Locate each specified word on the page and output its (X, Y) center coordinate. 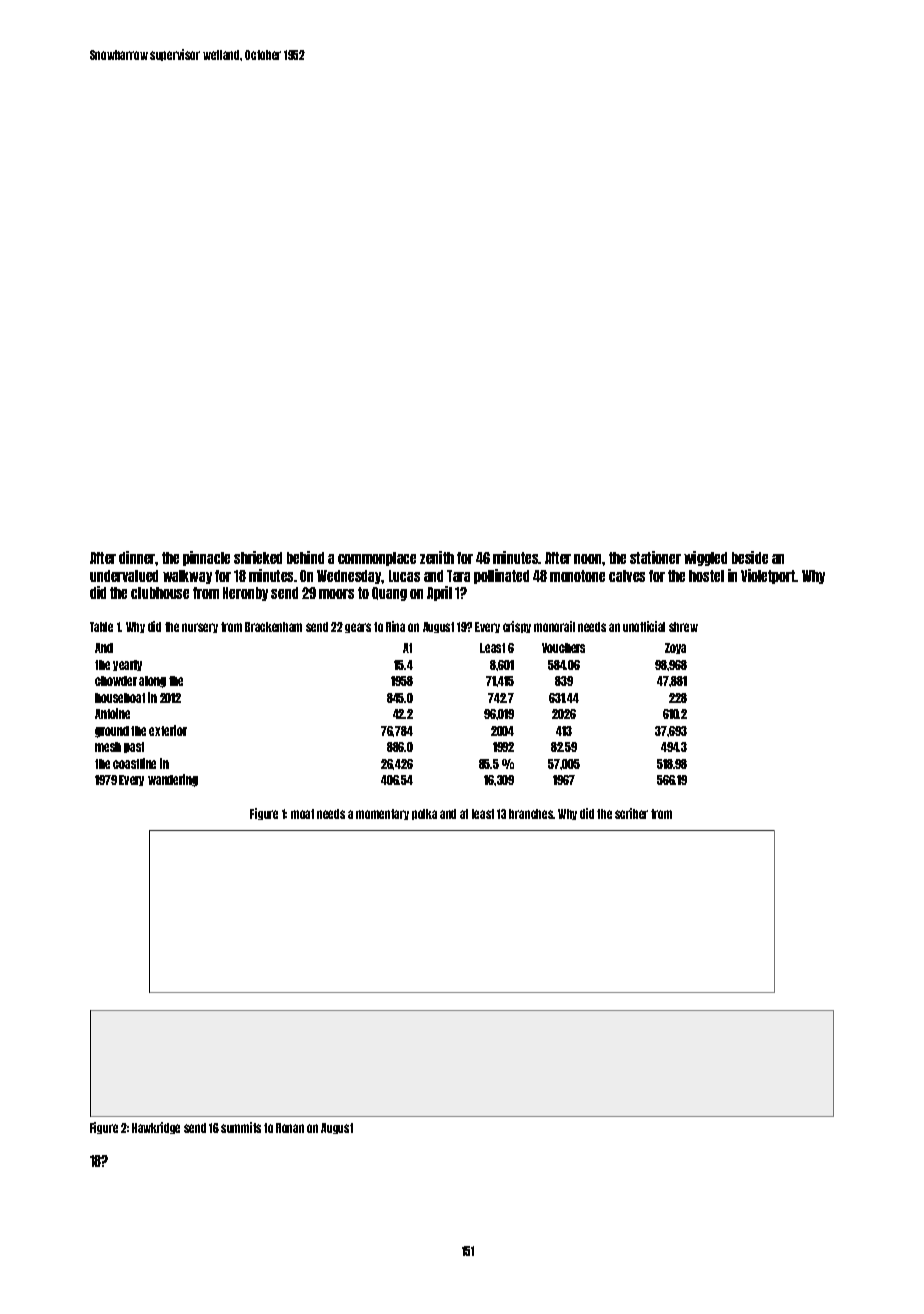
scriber (631, 813)
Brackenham (273, 627)
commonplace (377, 559)
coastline (134, 763)
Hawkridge (156, 1128)
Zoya (675, 648)
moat (302, 814)
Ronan (290, 1128)
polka (424, 814)
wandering (173, 780)
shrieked (258, 557)
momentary (382, 814)
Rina (395, 626)
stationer (655, 557)
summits (241, 1127)
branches (531, 814)
